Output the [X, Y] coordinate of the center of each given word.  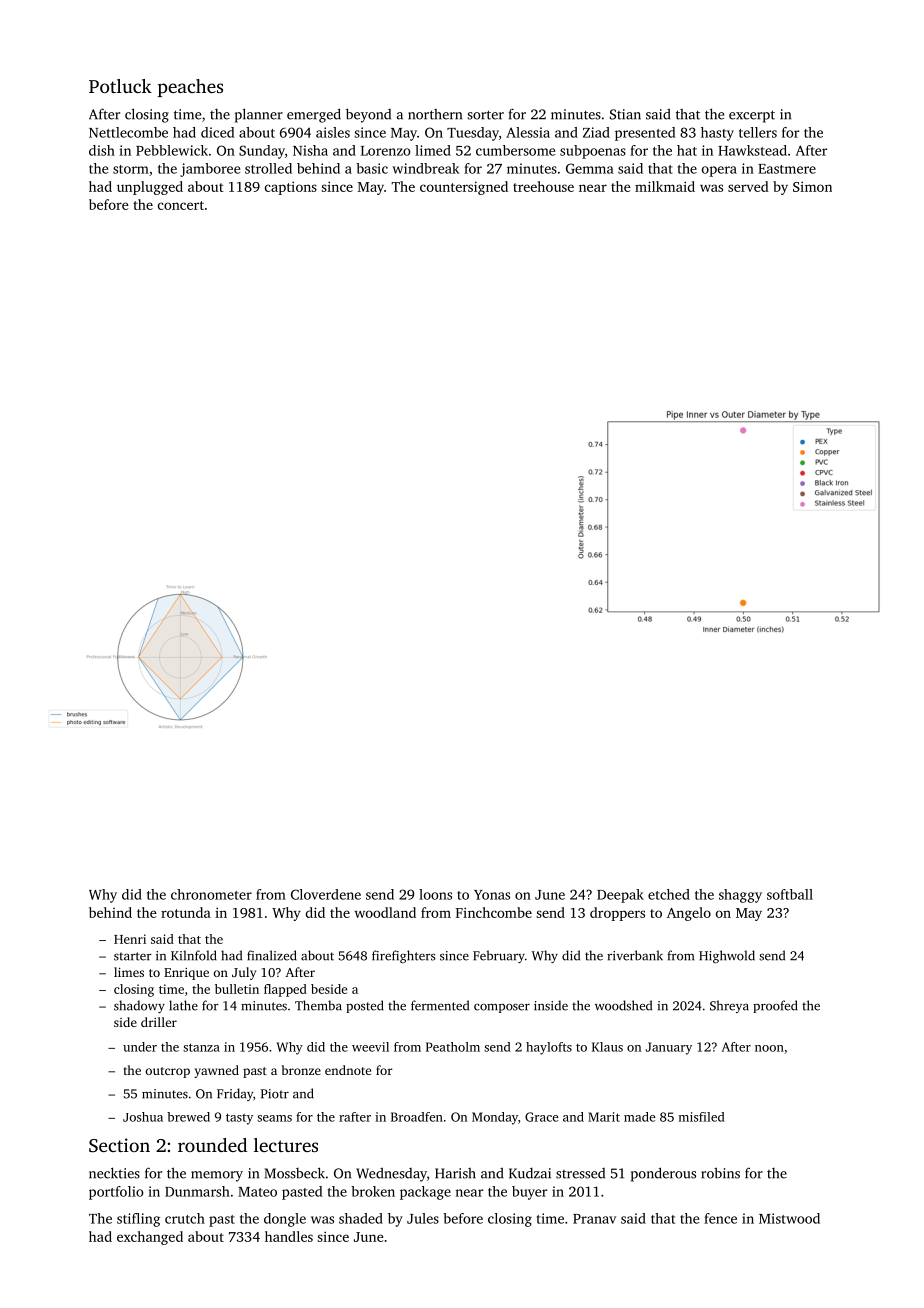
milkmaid [665, 186]
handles [289, 1236]
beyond [368, 115]
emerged [314, 115]
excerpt [752, 116]
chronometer [211, 894]
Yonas [492, 895]
